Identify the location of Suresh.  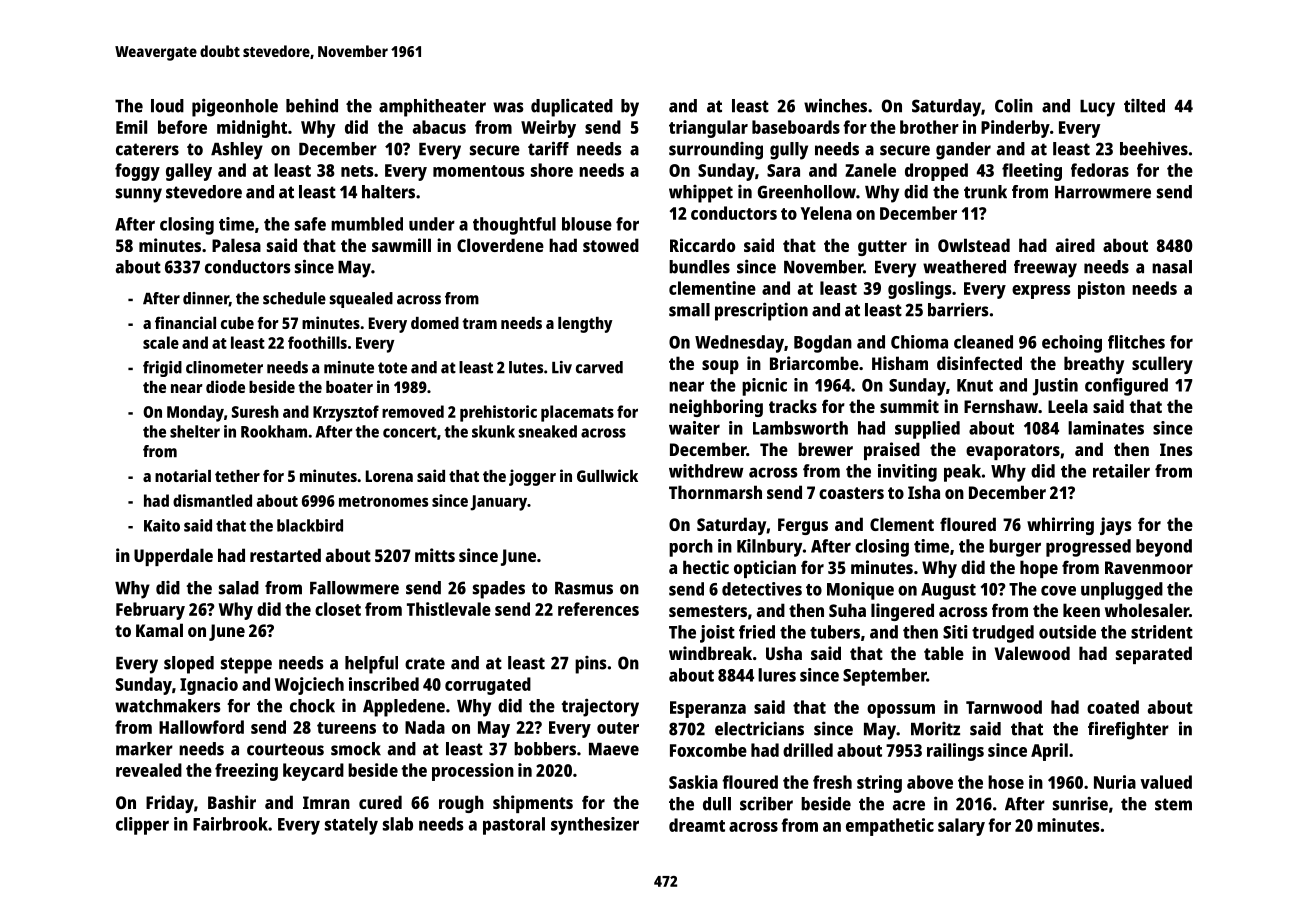
(255, 411).
